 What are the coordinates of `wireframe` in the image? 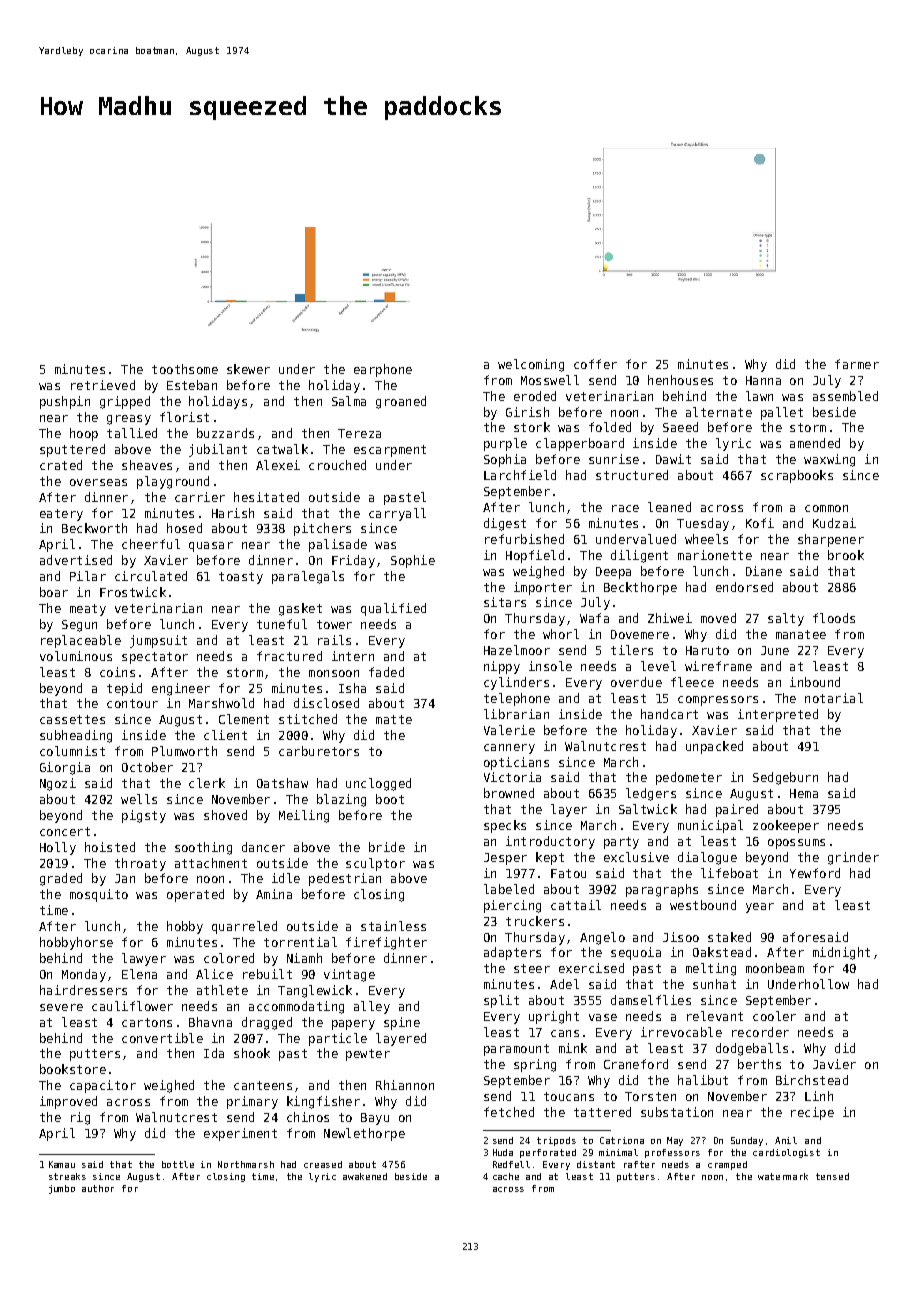 It's located at (718, 666).
